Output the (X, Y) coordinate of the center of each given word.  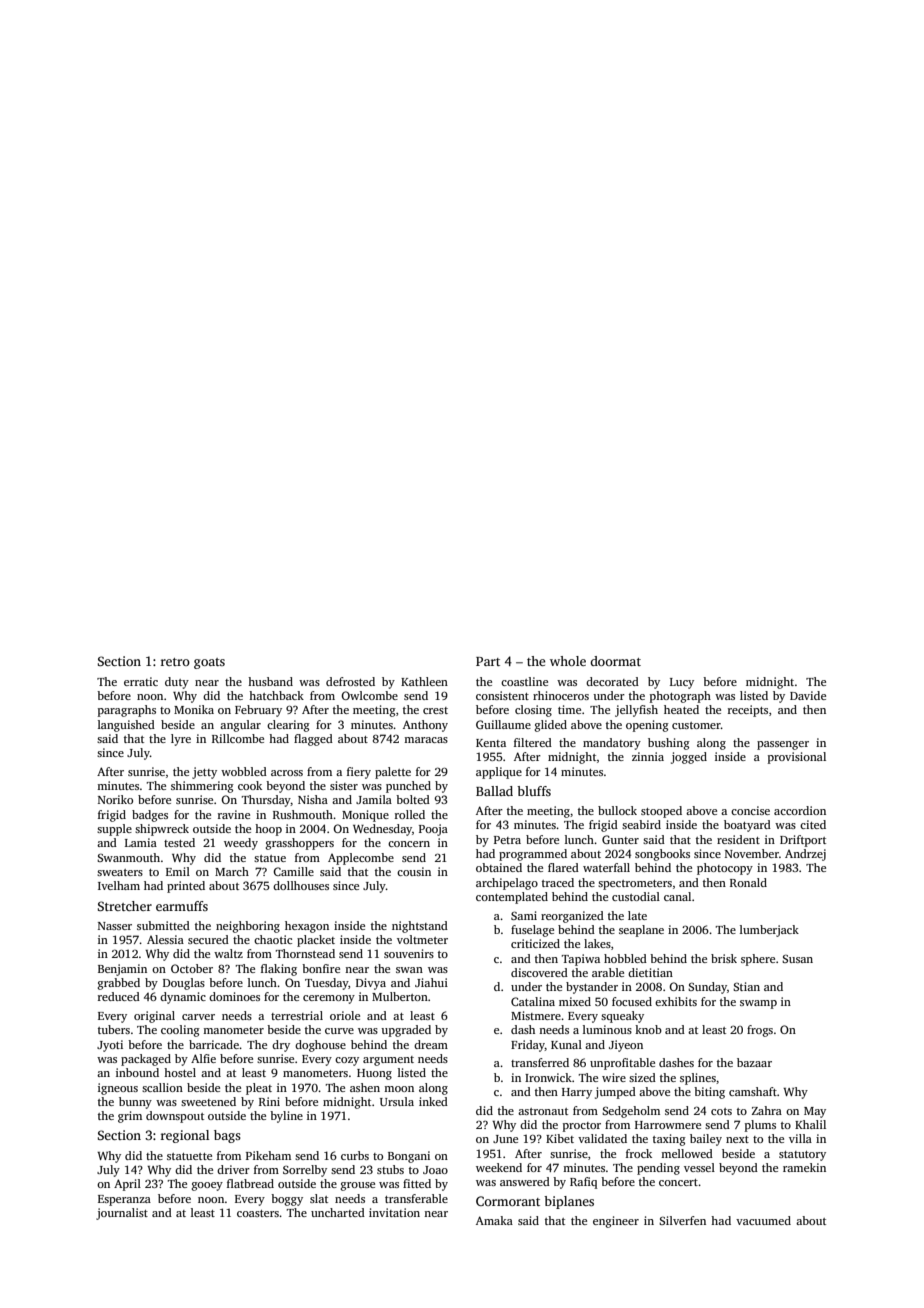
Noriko (115, 799)
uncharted (338, 1212)
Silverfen (682, 1220)
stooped (661, 812)
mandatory (612, 744)
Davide (808, 695)
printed (186, 887)
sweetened (208, 1101)
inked (433, 1101)
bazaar (754, 1062)
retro (175, 662)
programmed (533, 855)
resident (738, 839)
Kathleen (424, 681)
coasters (258, 1213)
